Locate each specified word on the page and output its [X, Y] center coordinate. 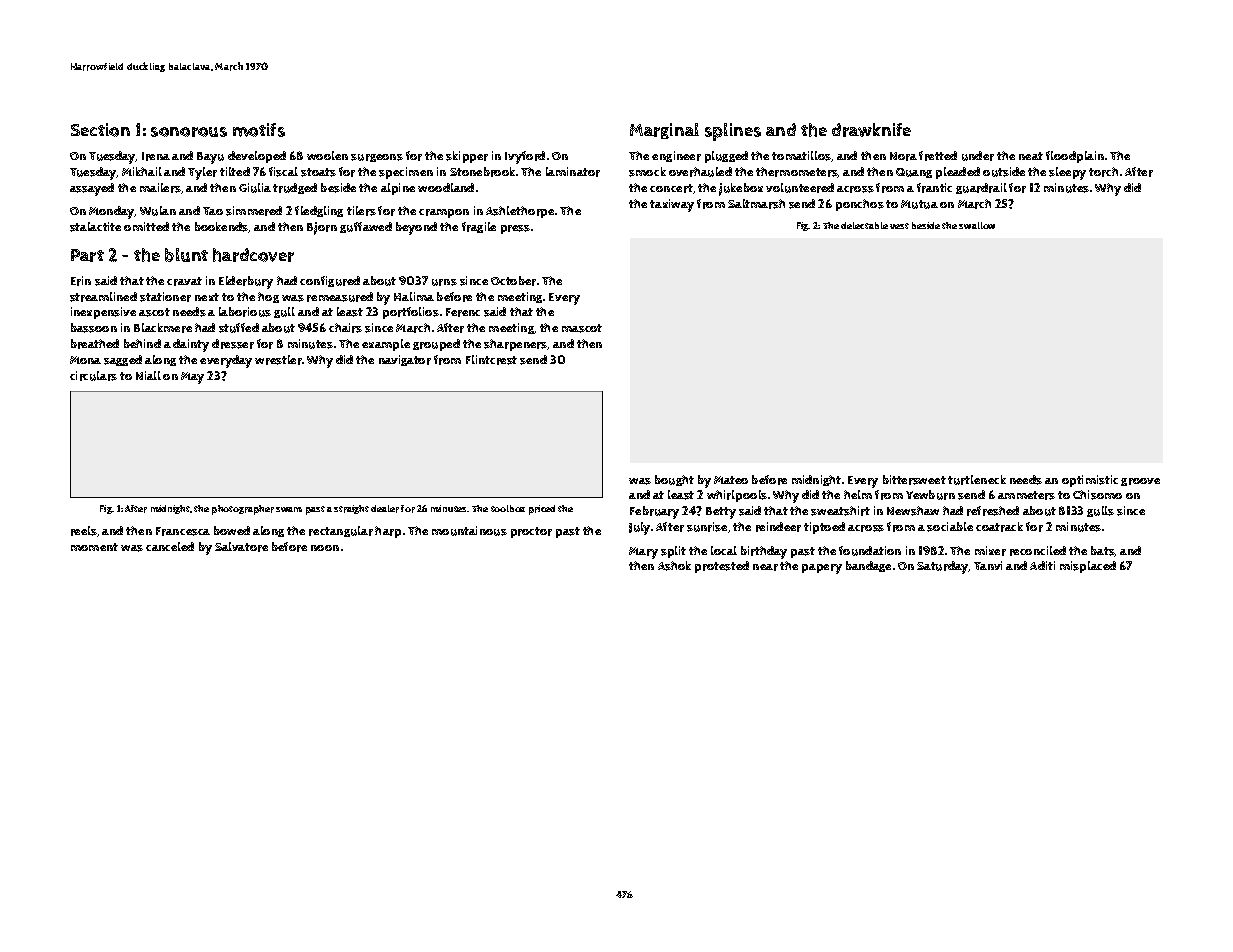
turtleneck [977, 480]
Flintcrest [491, 360]
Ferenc [463, 312]
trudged [295, 188]
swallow [977, 225]
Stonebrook [482, 172]
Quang [914, 173]
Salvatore [241, 547]
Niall [148, 375]
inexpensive [103, 313]
